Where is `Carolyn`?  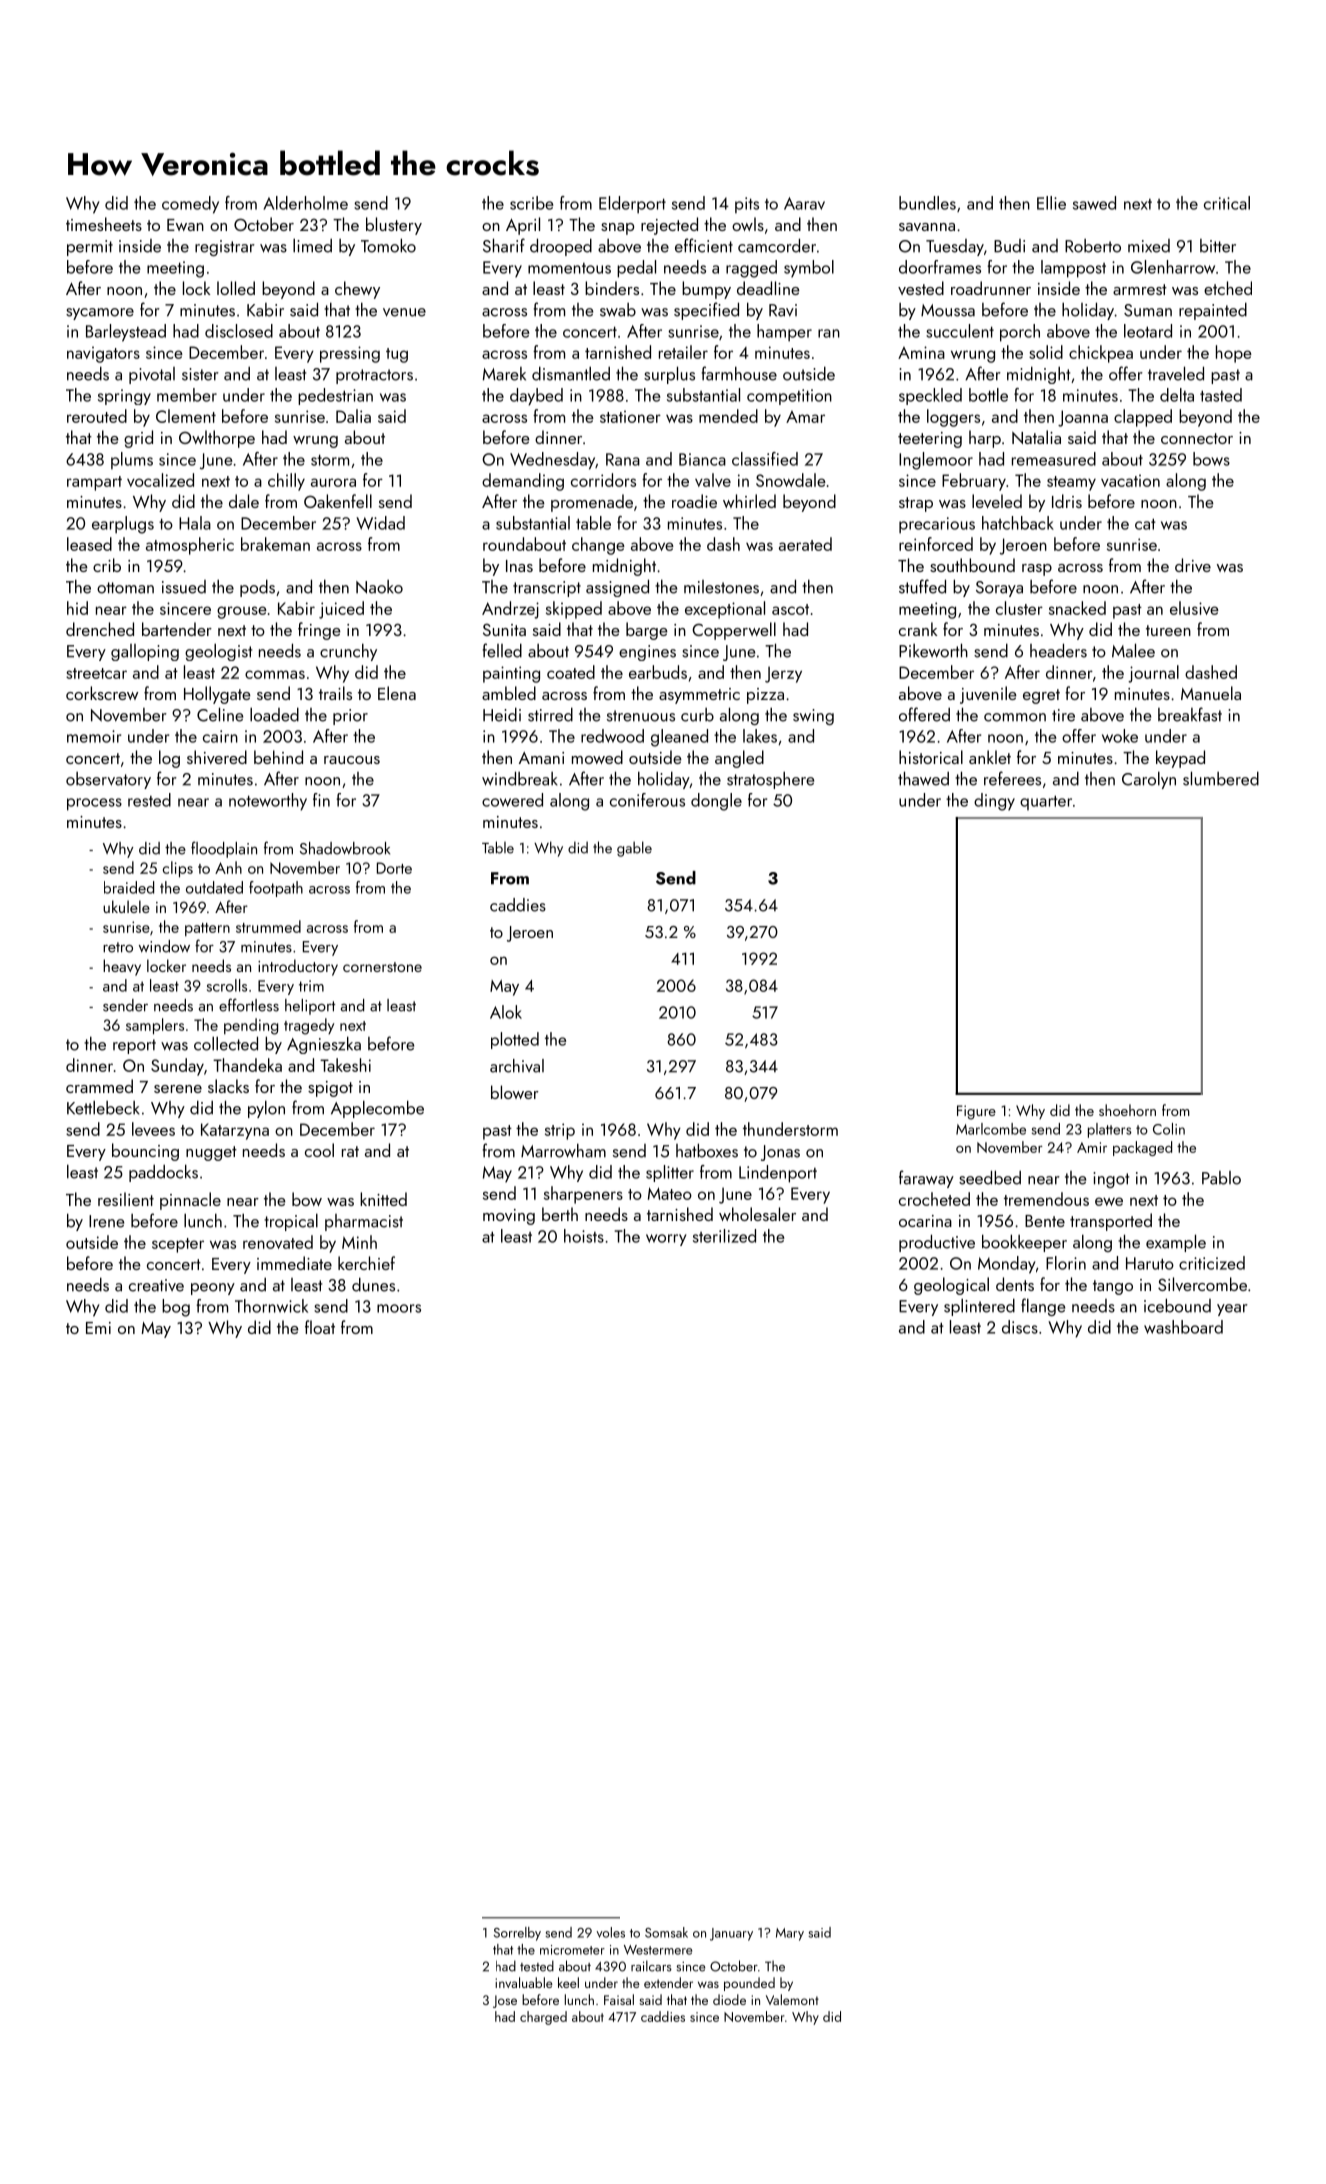
Carolyn is located at coordinates (1149, 780).
